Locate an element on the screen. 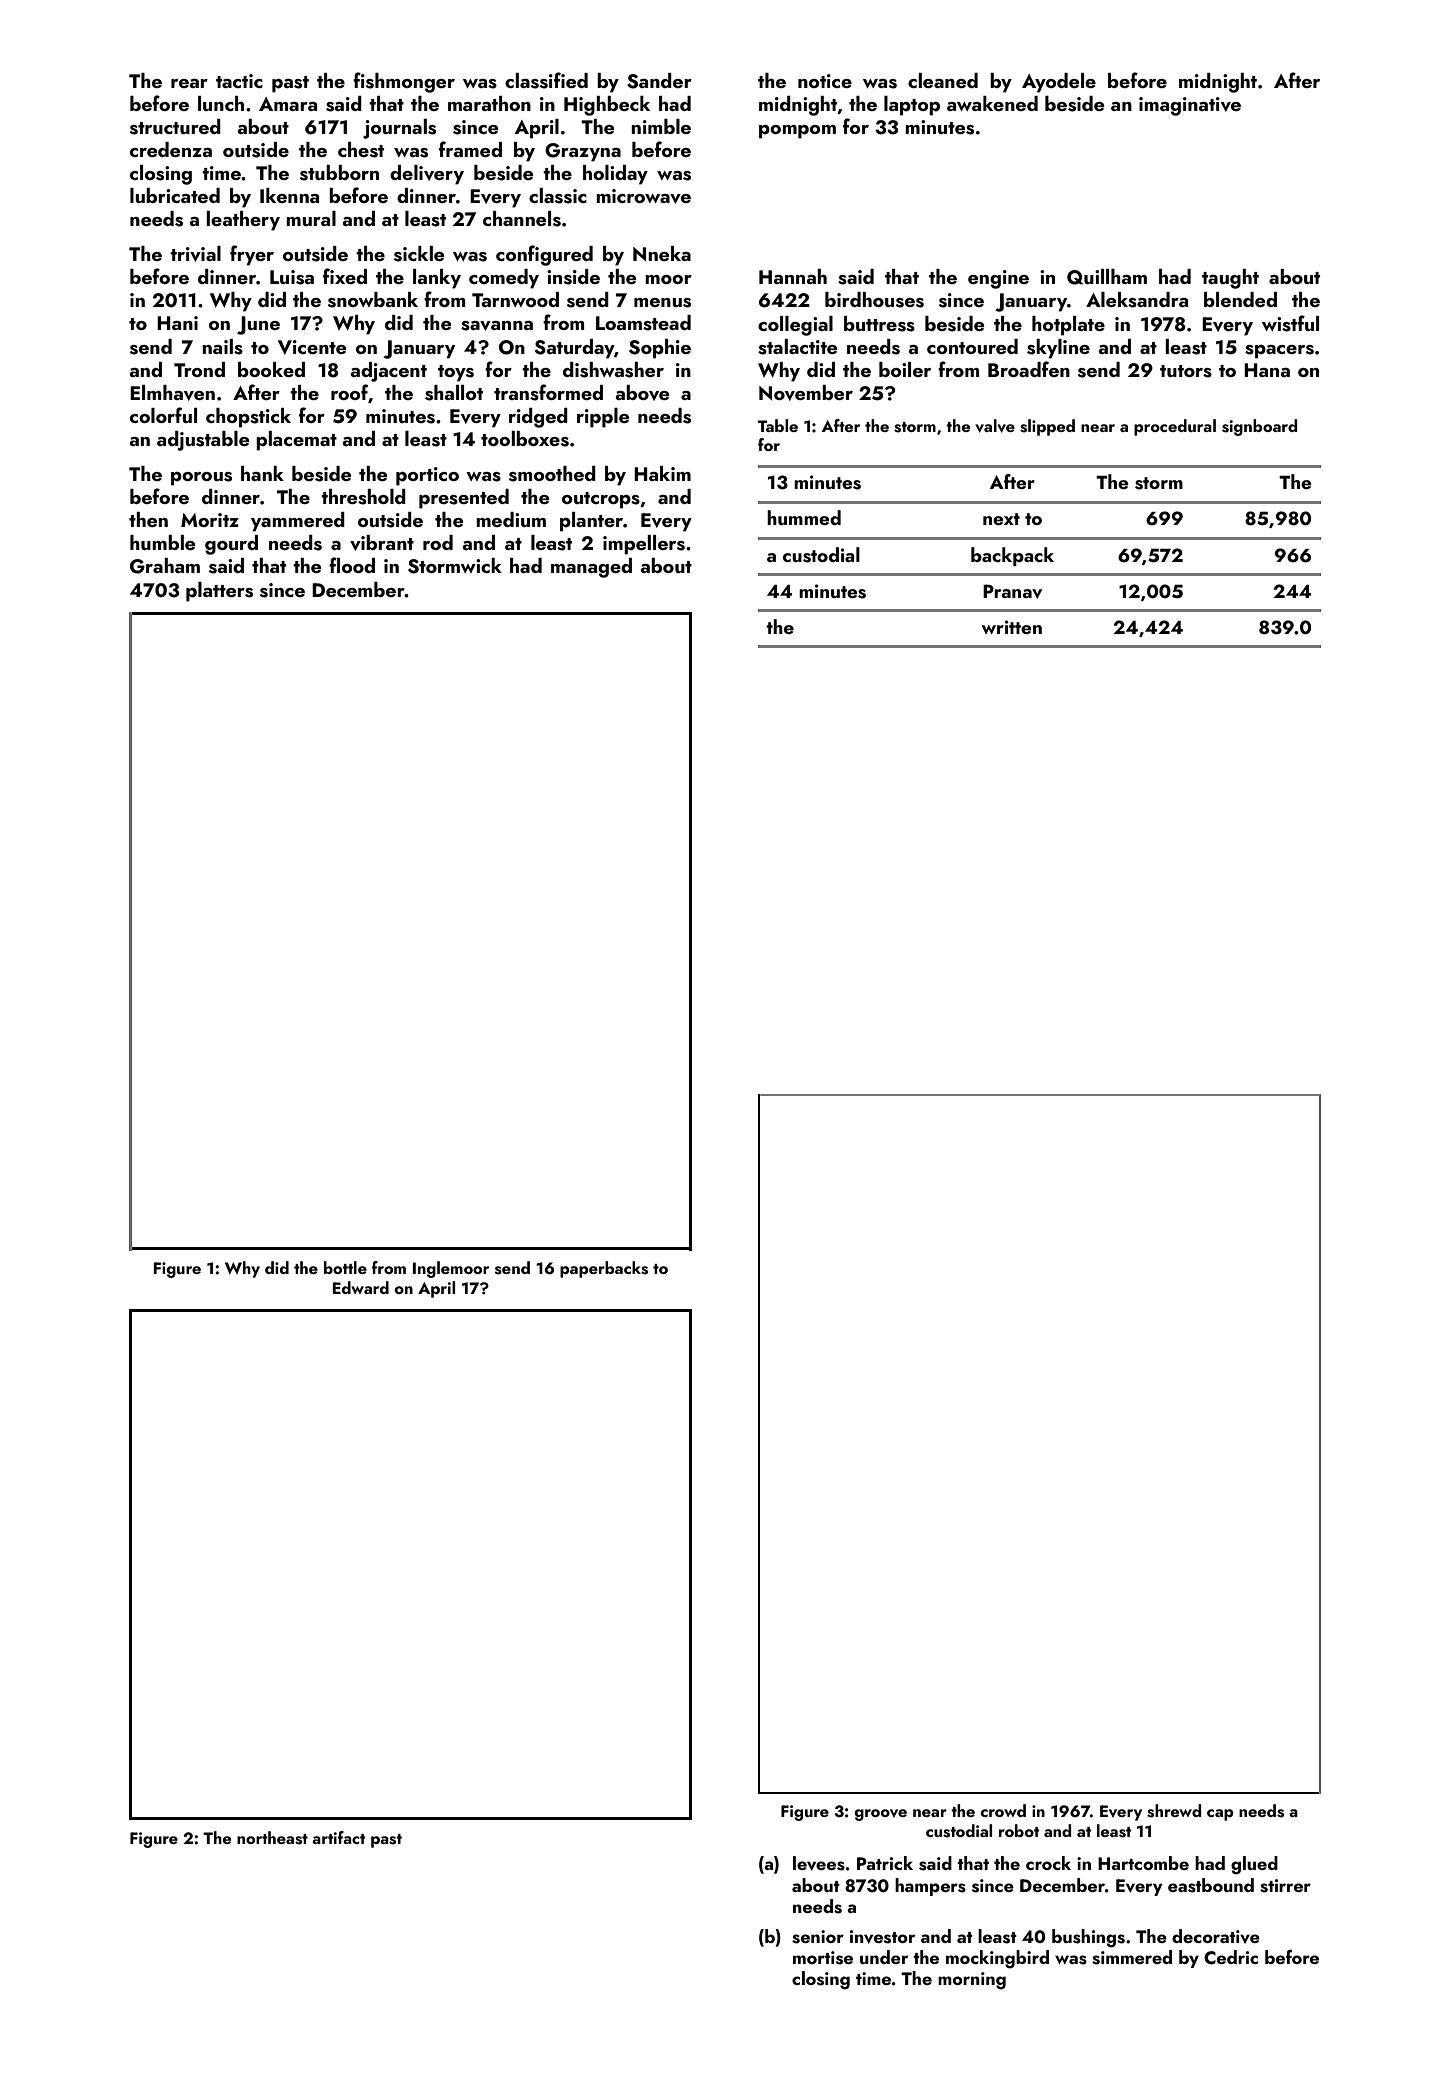 This screenshot has width=1450, height=2100. Graham is located at coordinates (165, 566).
